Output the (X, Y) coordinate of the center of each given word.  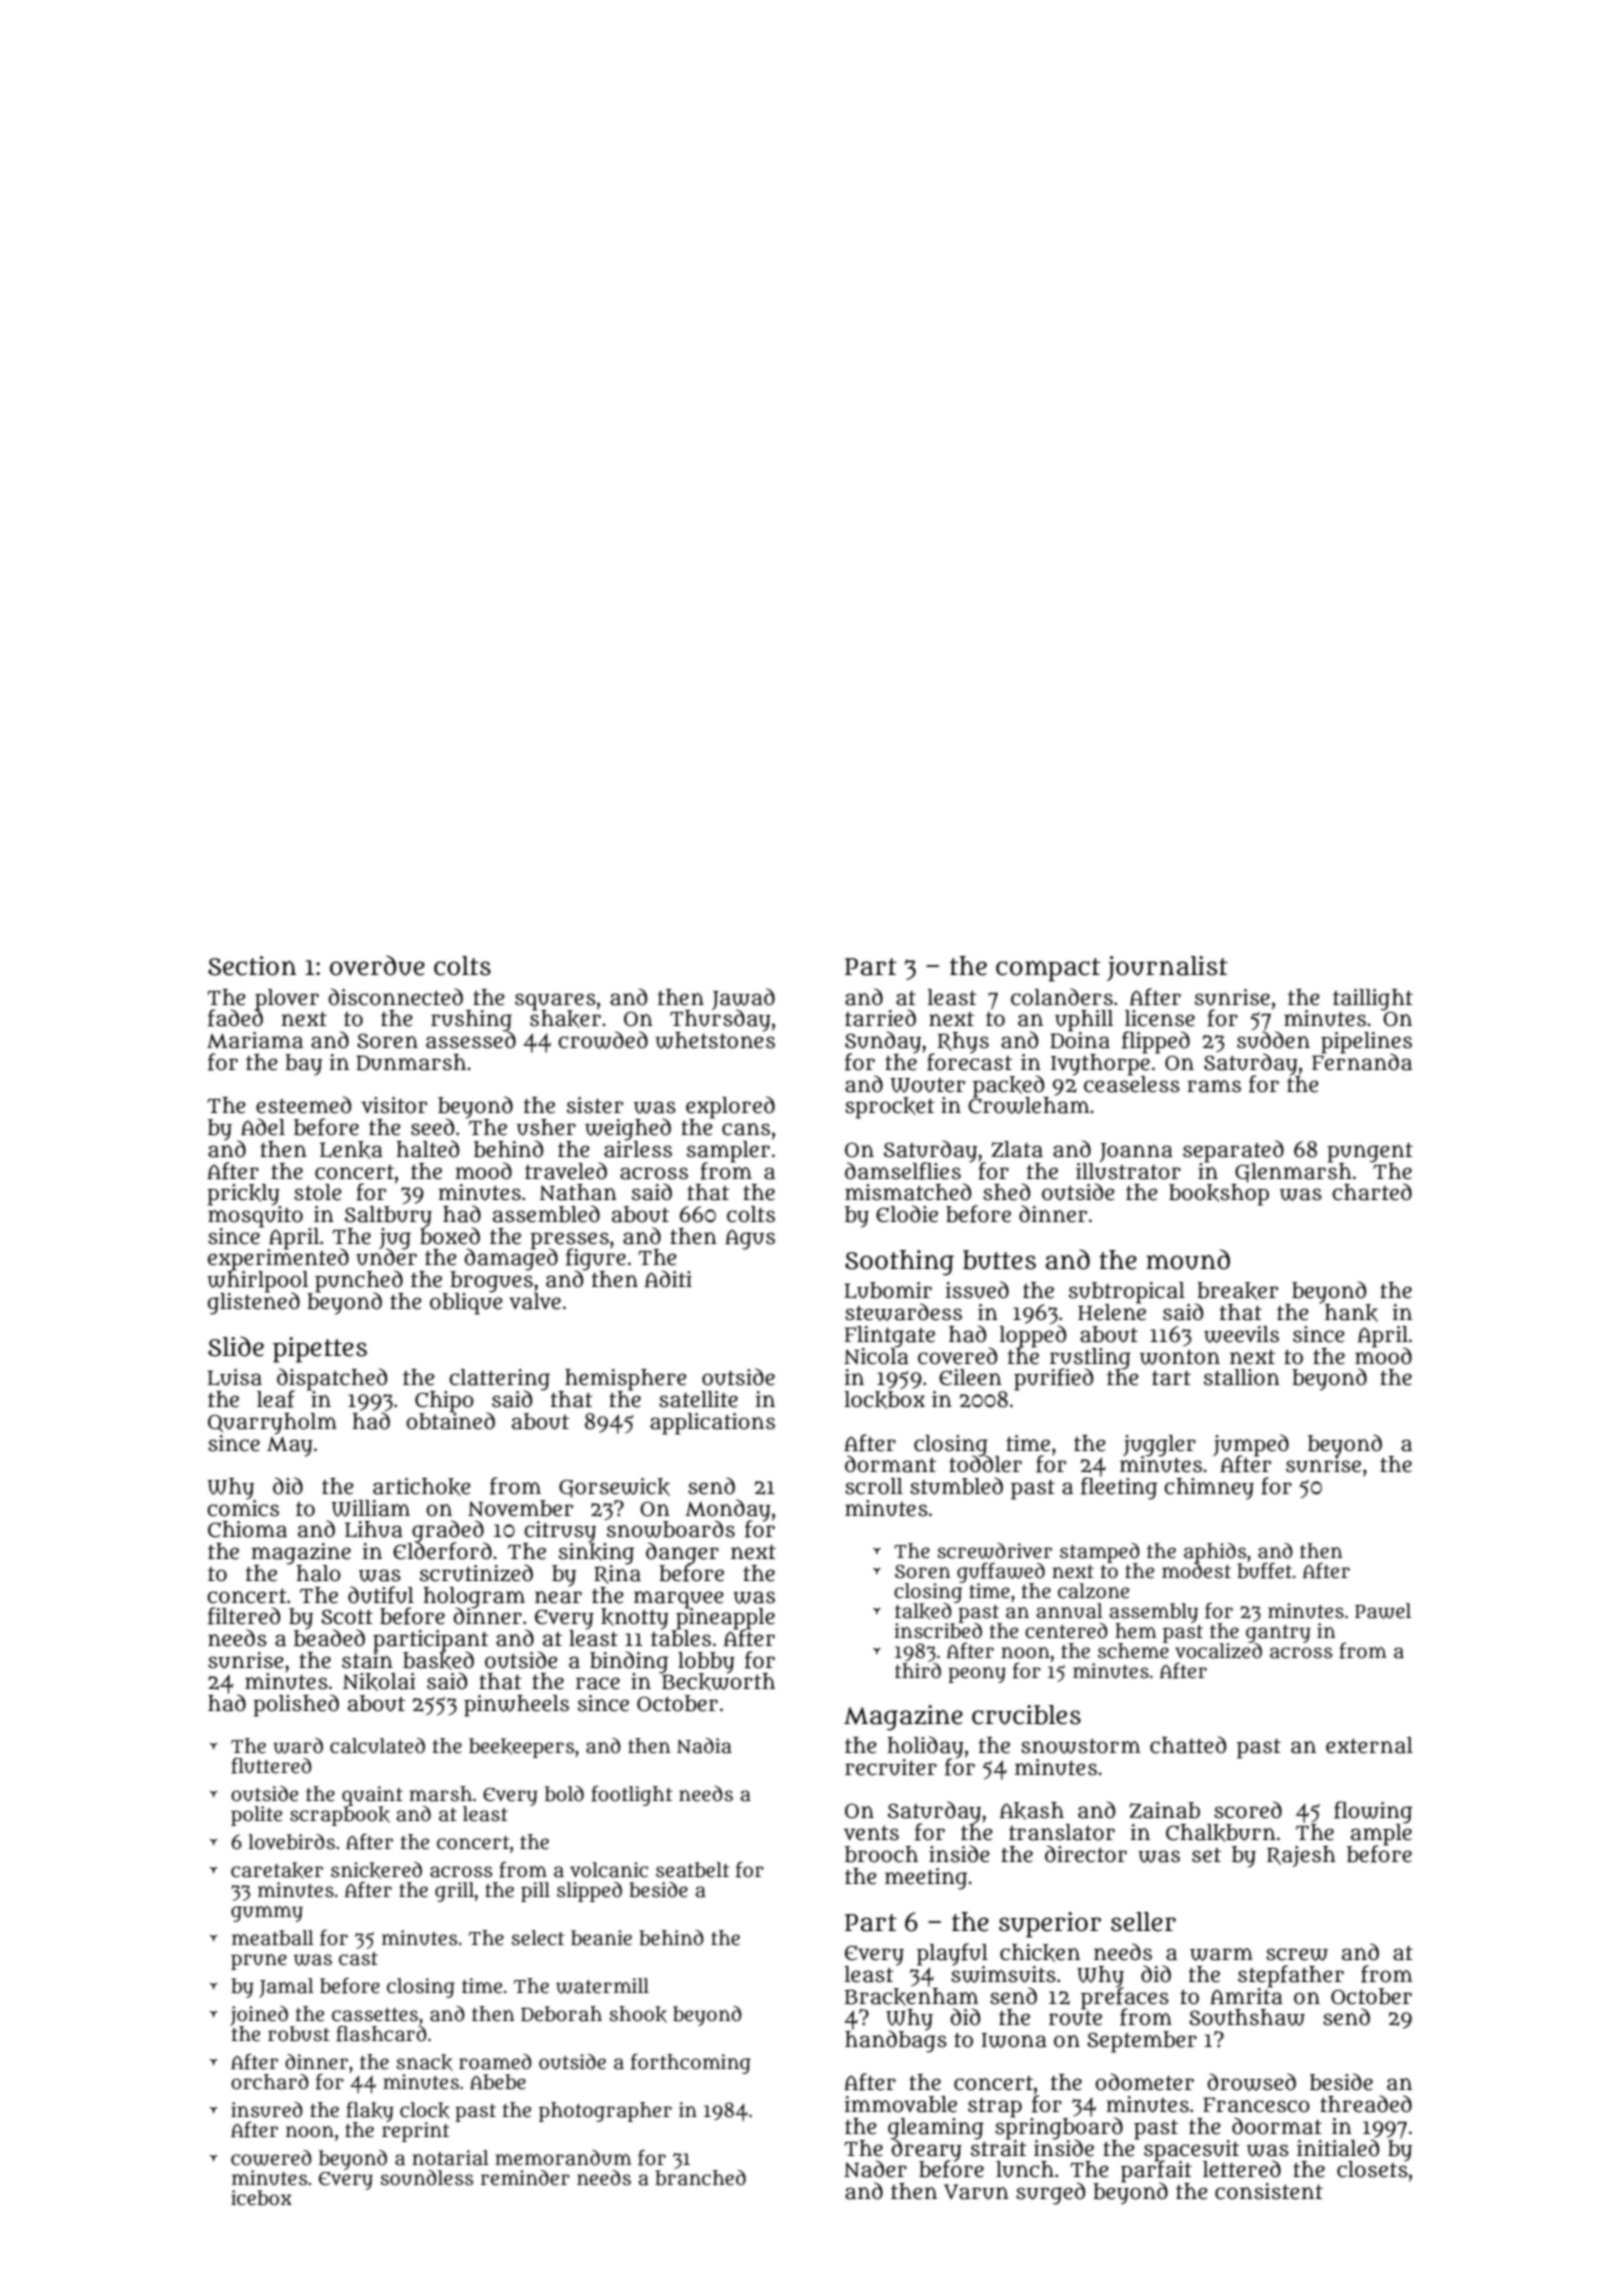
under (386, 1257)
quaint (372, 1796)
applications (712, 1424)
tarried (880, 1018)
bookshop (1219, 1195)
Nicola (876, 1356)
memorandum (563, 2158)
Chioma (247, 1529)
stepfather (1291, 1976)
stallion (1242, 1377)
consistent (1269, 2191)
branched (700, 2178)
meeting (926, 1879)
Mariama (255, 1040)
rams (1214, 1086)
